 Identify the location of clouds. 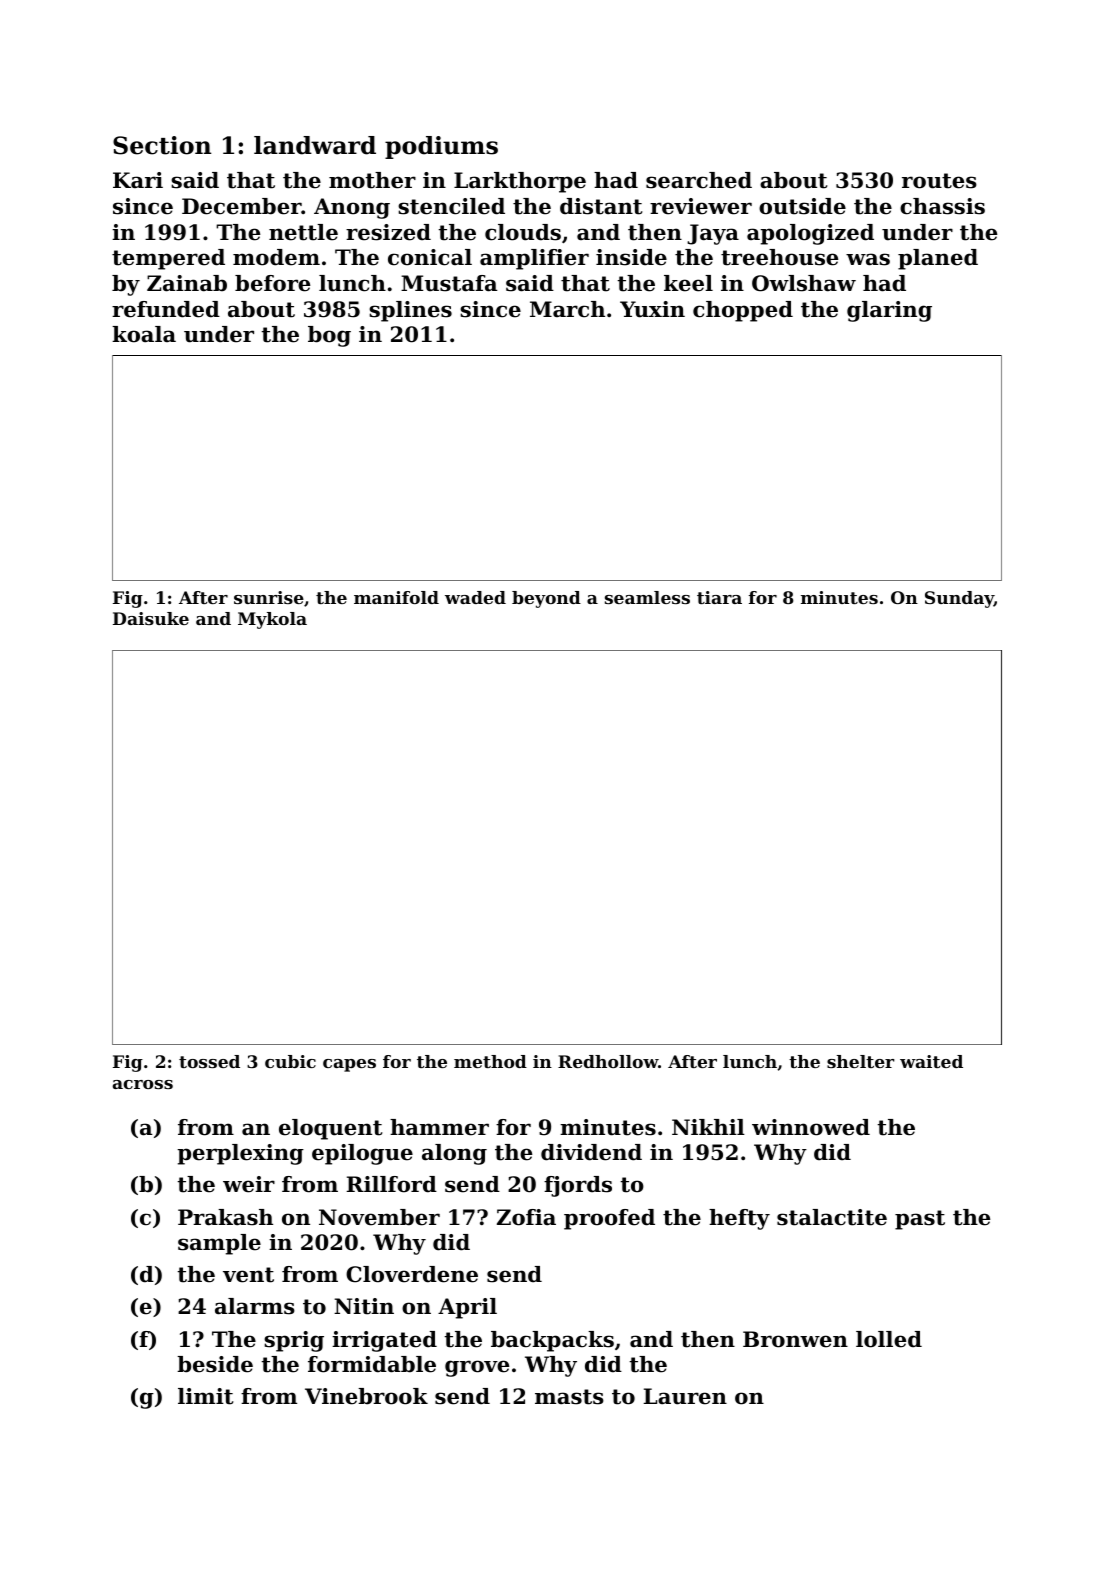
(523, 232).
